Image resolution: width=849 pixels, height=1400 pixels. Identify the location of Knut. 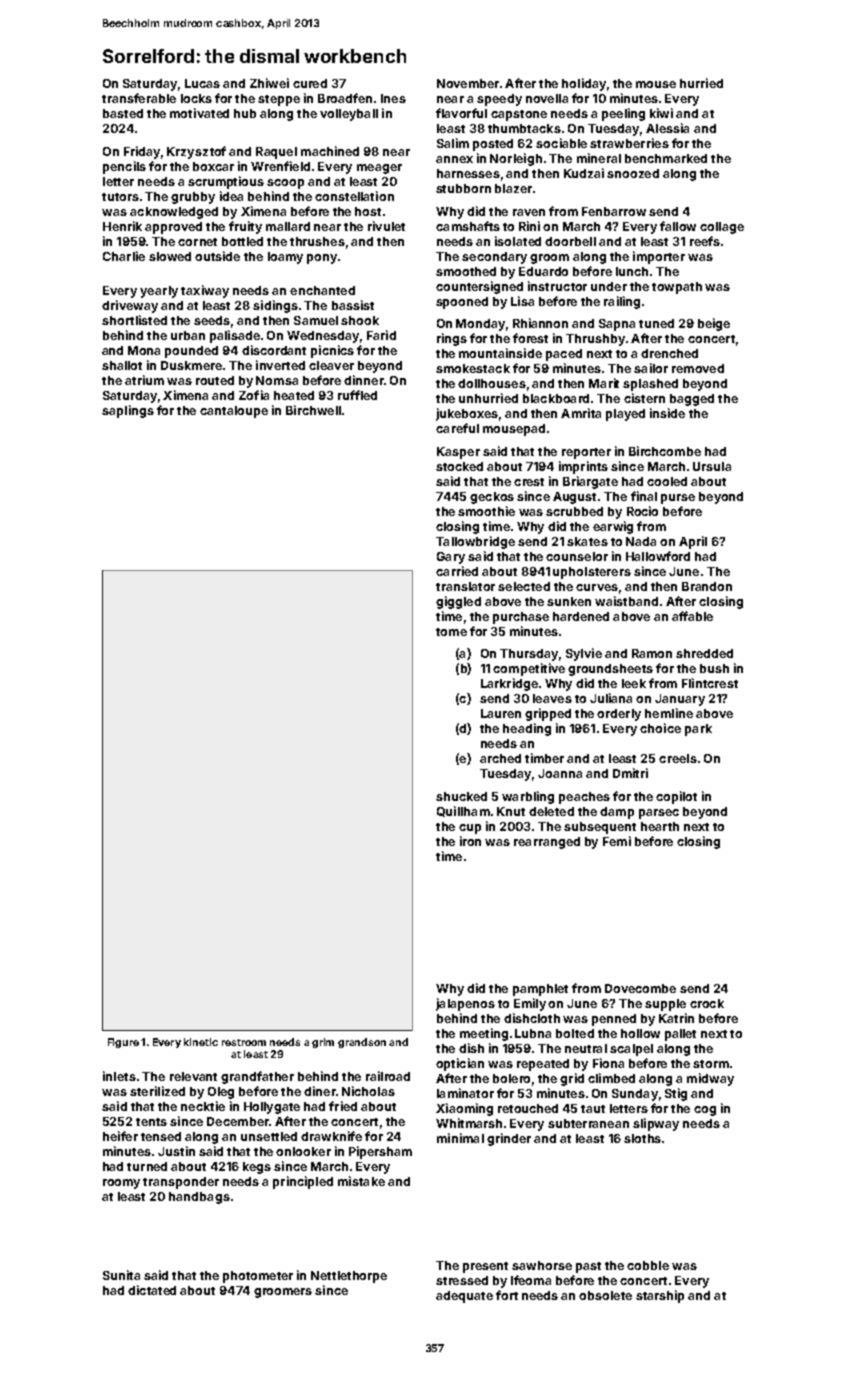
(511, 811).
